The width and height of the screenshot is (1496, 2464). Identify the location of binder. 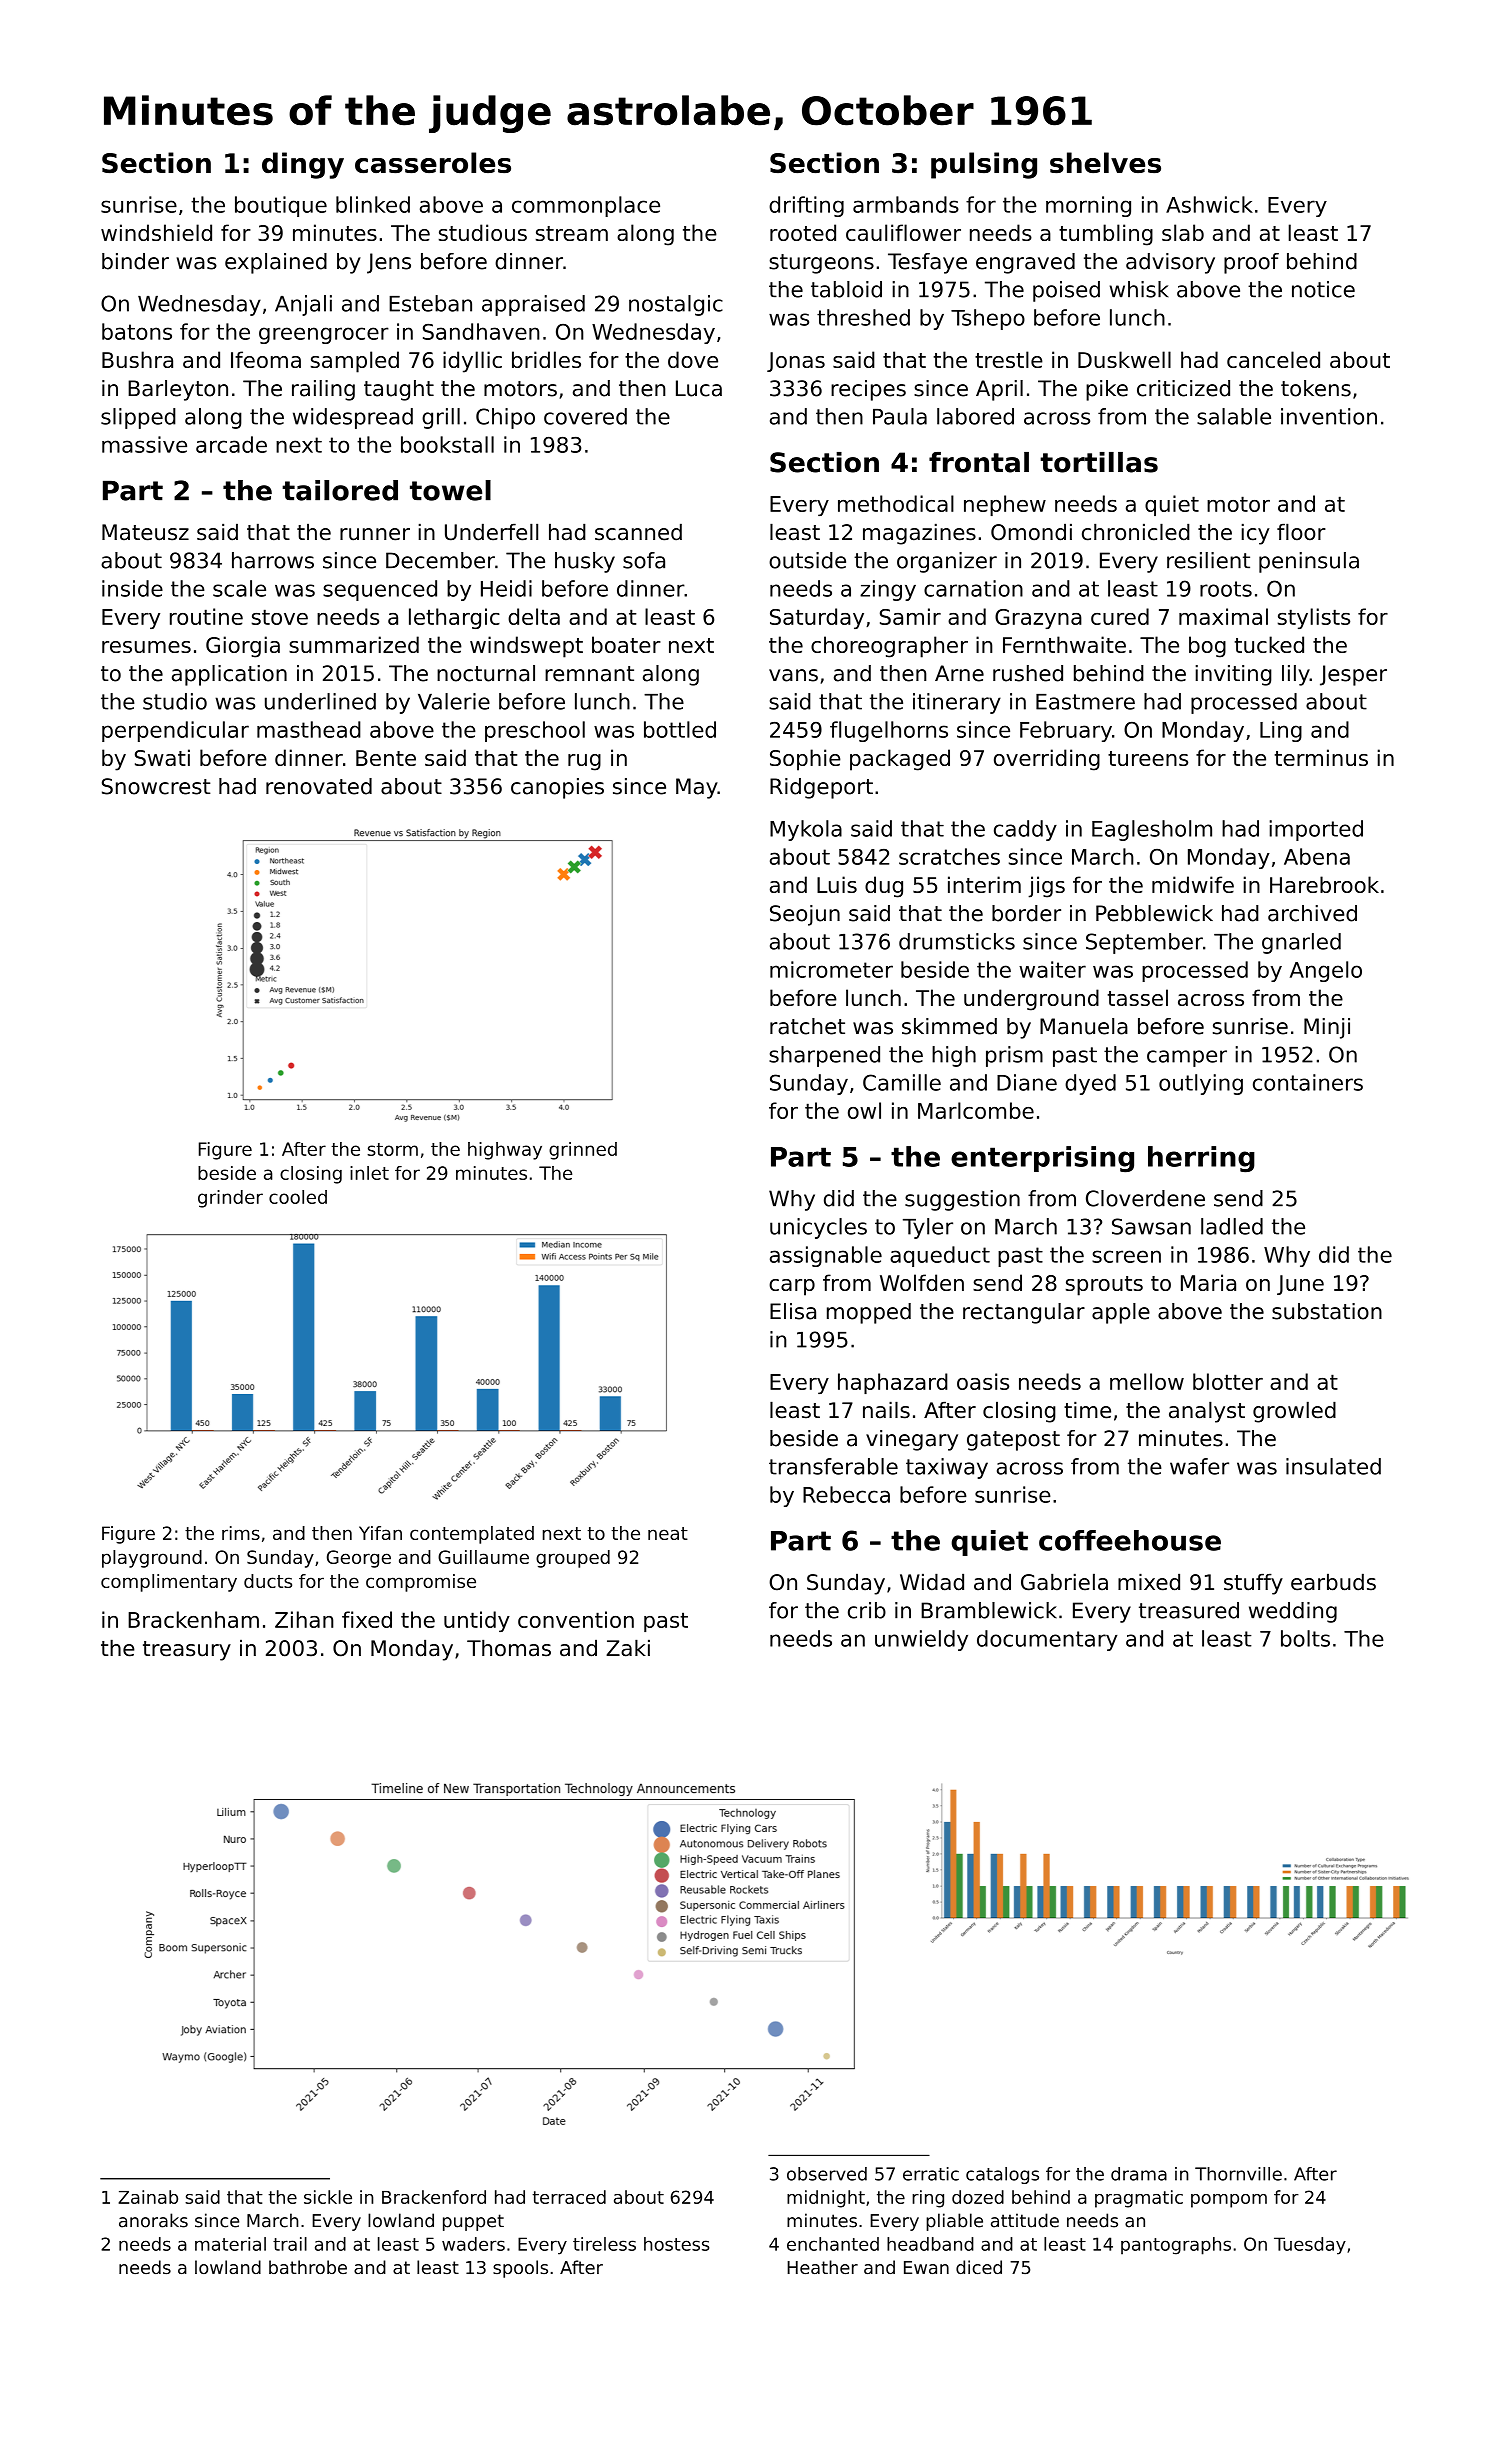
(135, 261).
